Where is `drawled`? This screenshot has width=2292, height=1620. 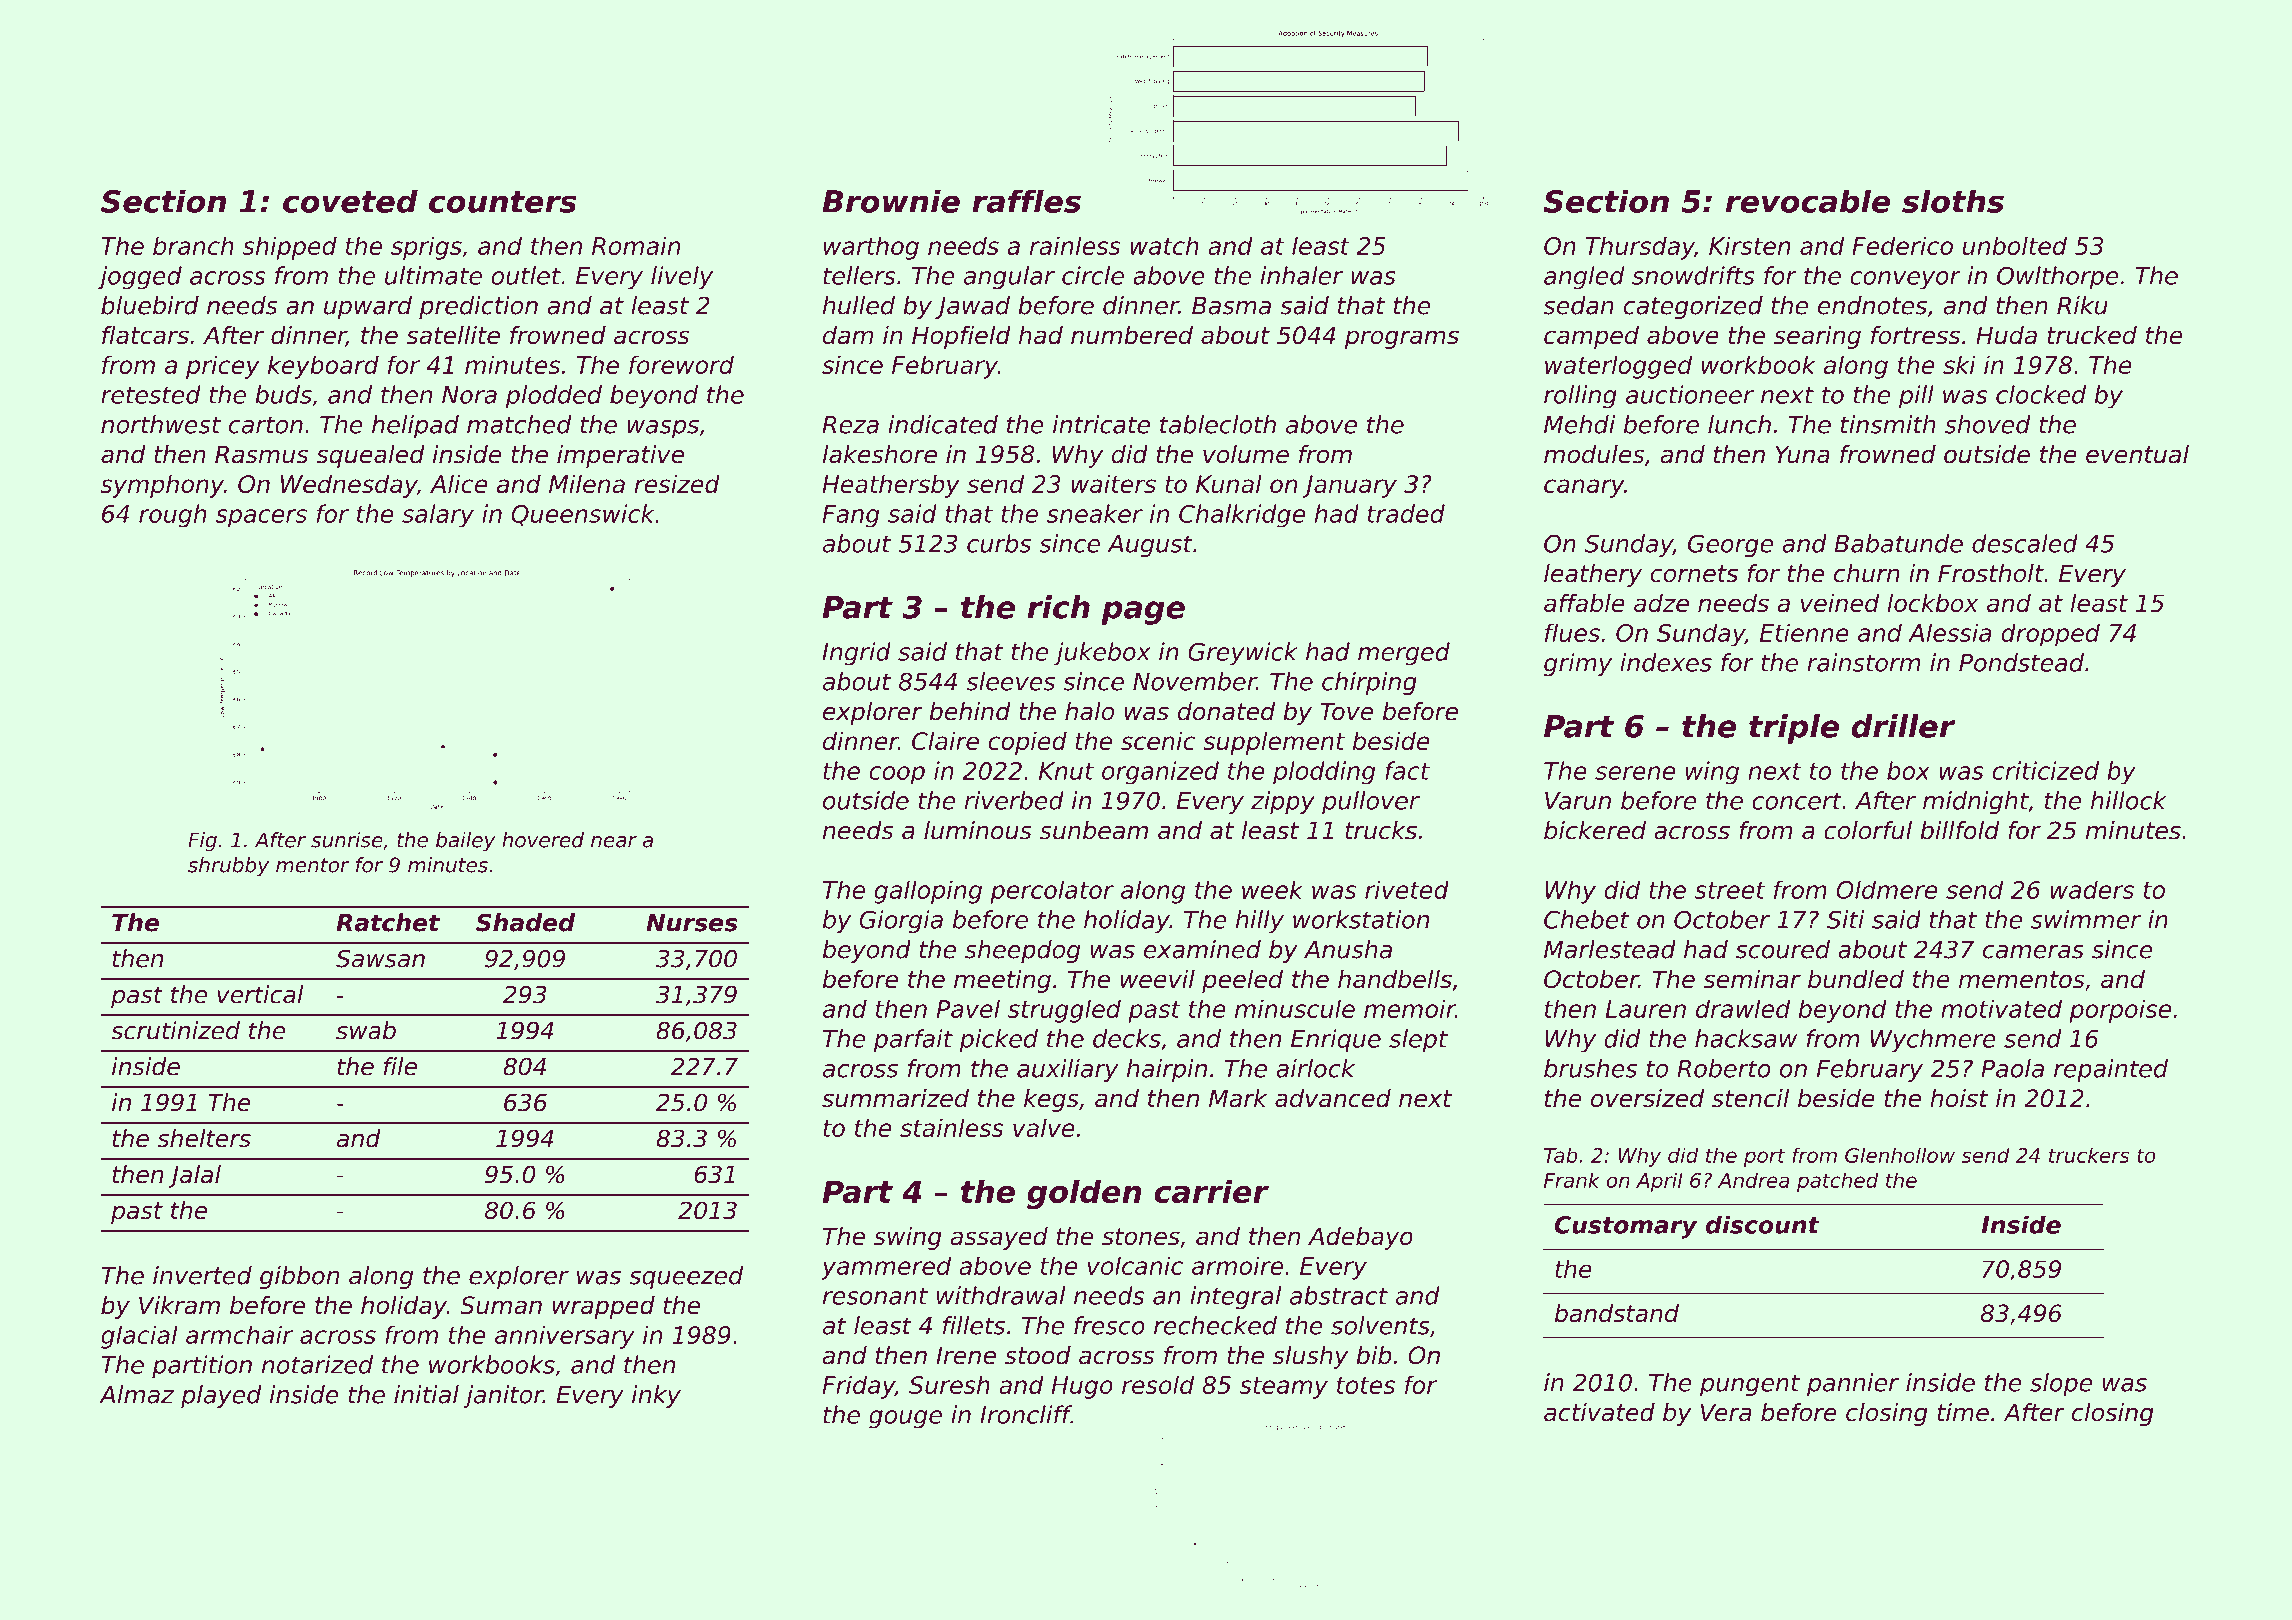 drawled is located at coordinates (1743, 1008).
